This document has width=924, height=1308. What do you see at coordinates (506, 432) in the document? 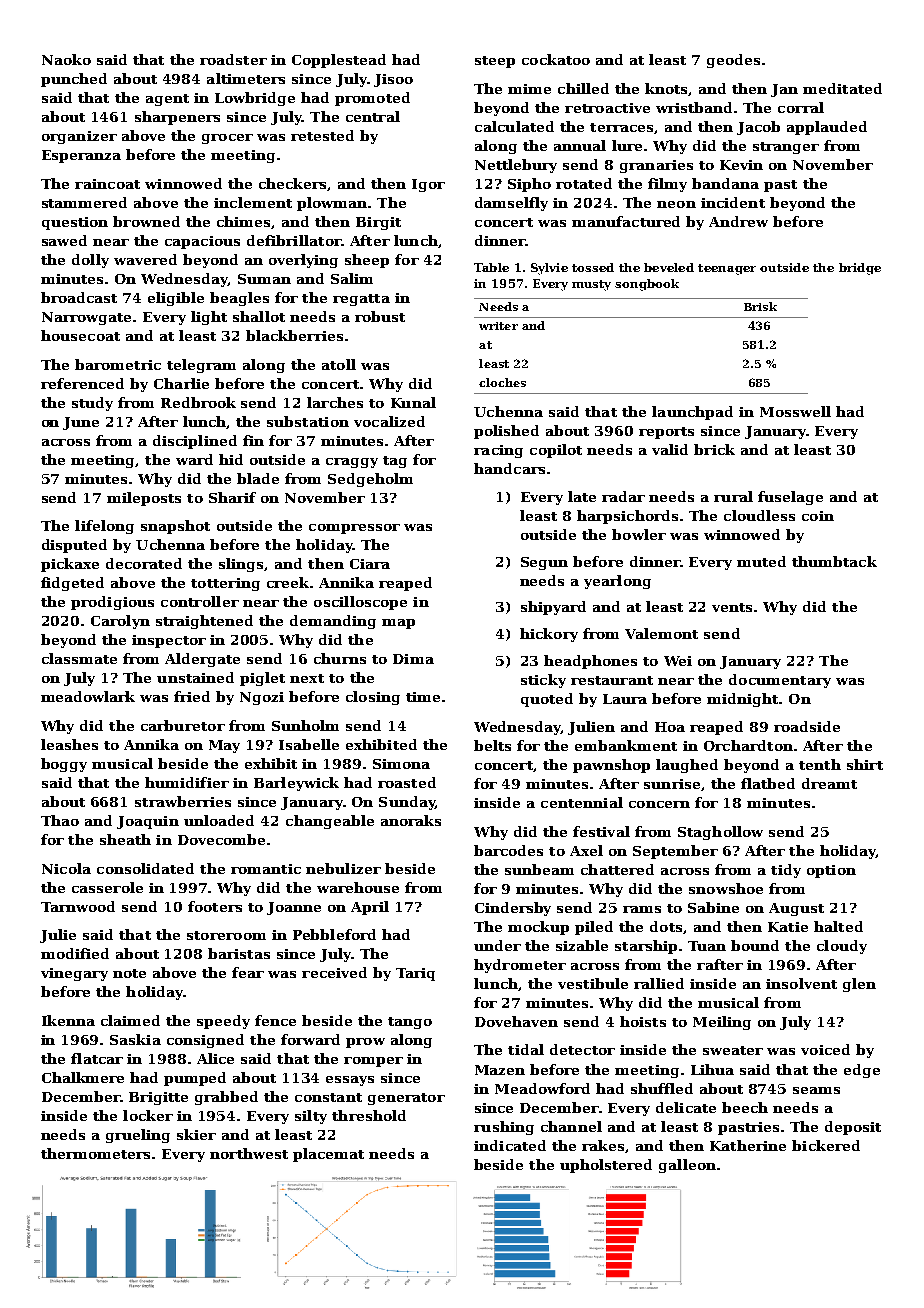
I see `polished` at bounding box center [506, 432].
